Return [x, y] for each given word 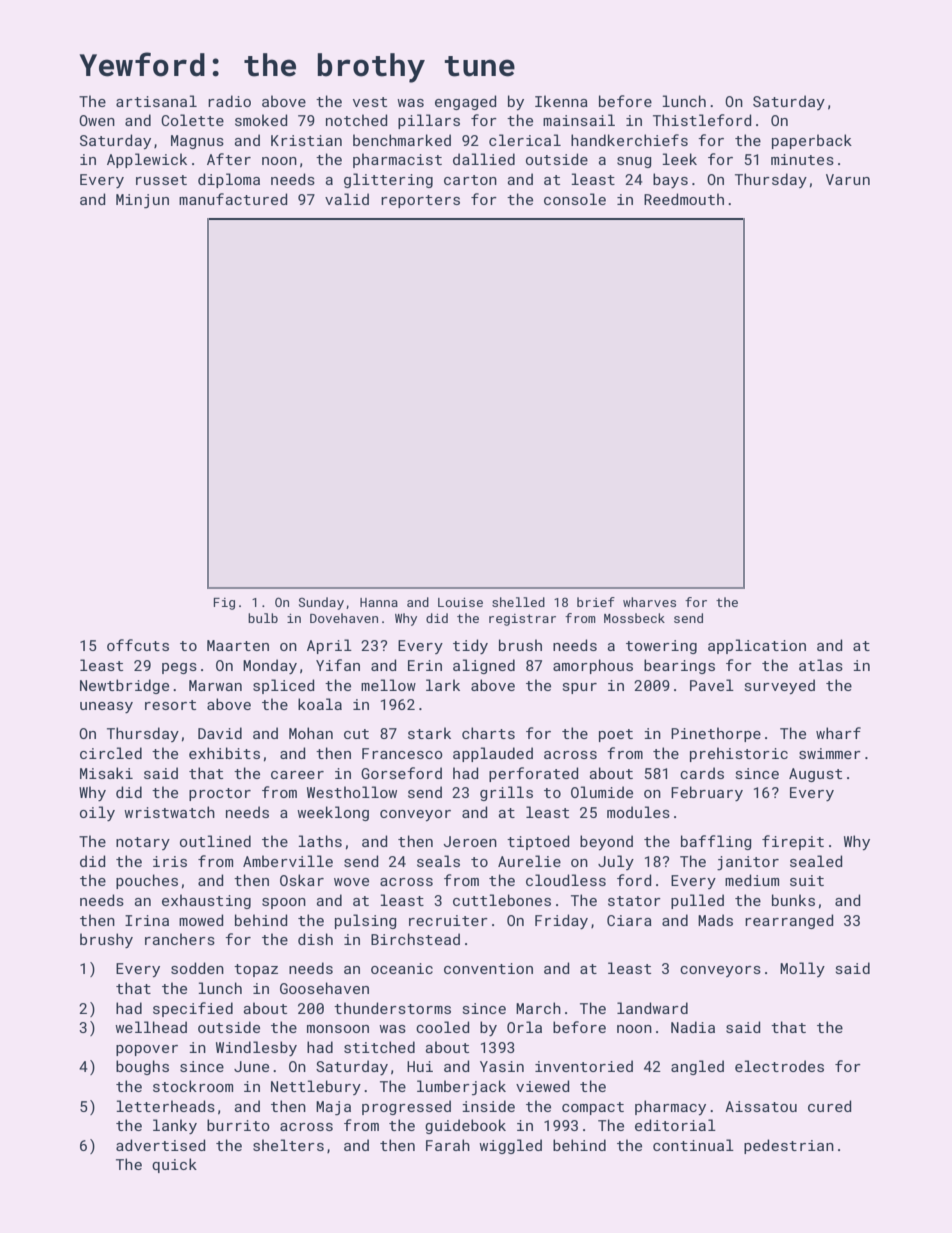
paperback [812, 141]
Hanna [379, 602]
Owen [97, 120]
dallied [484, 159]
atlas [821, 665]
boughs [142, 1067]
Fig [224, 604]
